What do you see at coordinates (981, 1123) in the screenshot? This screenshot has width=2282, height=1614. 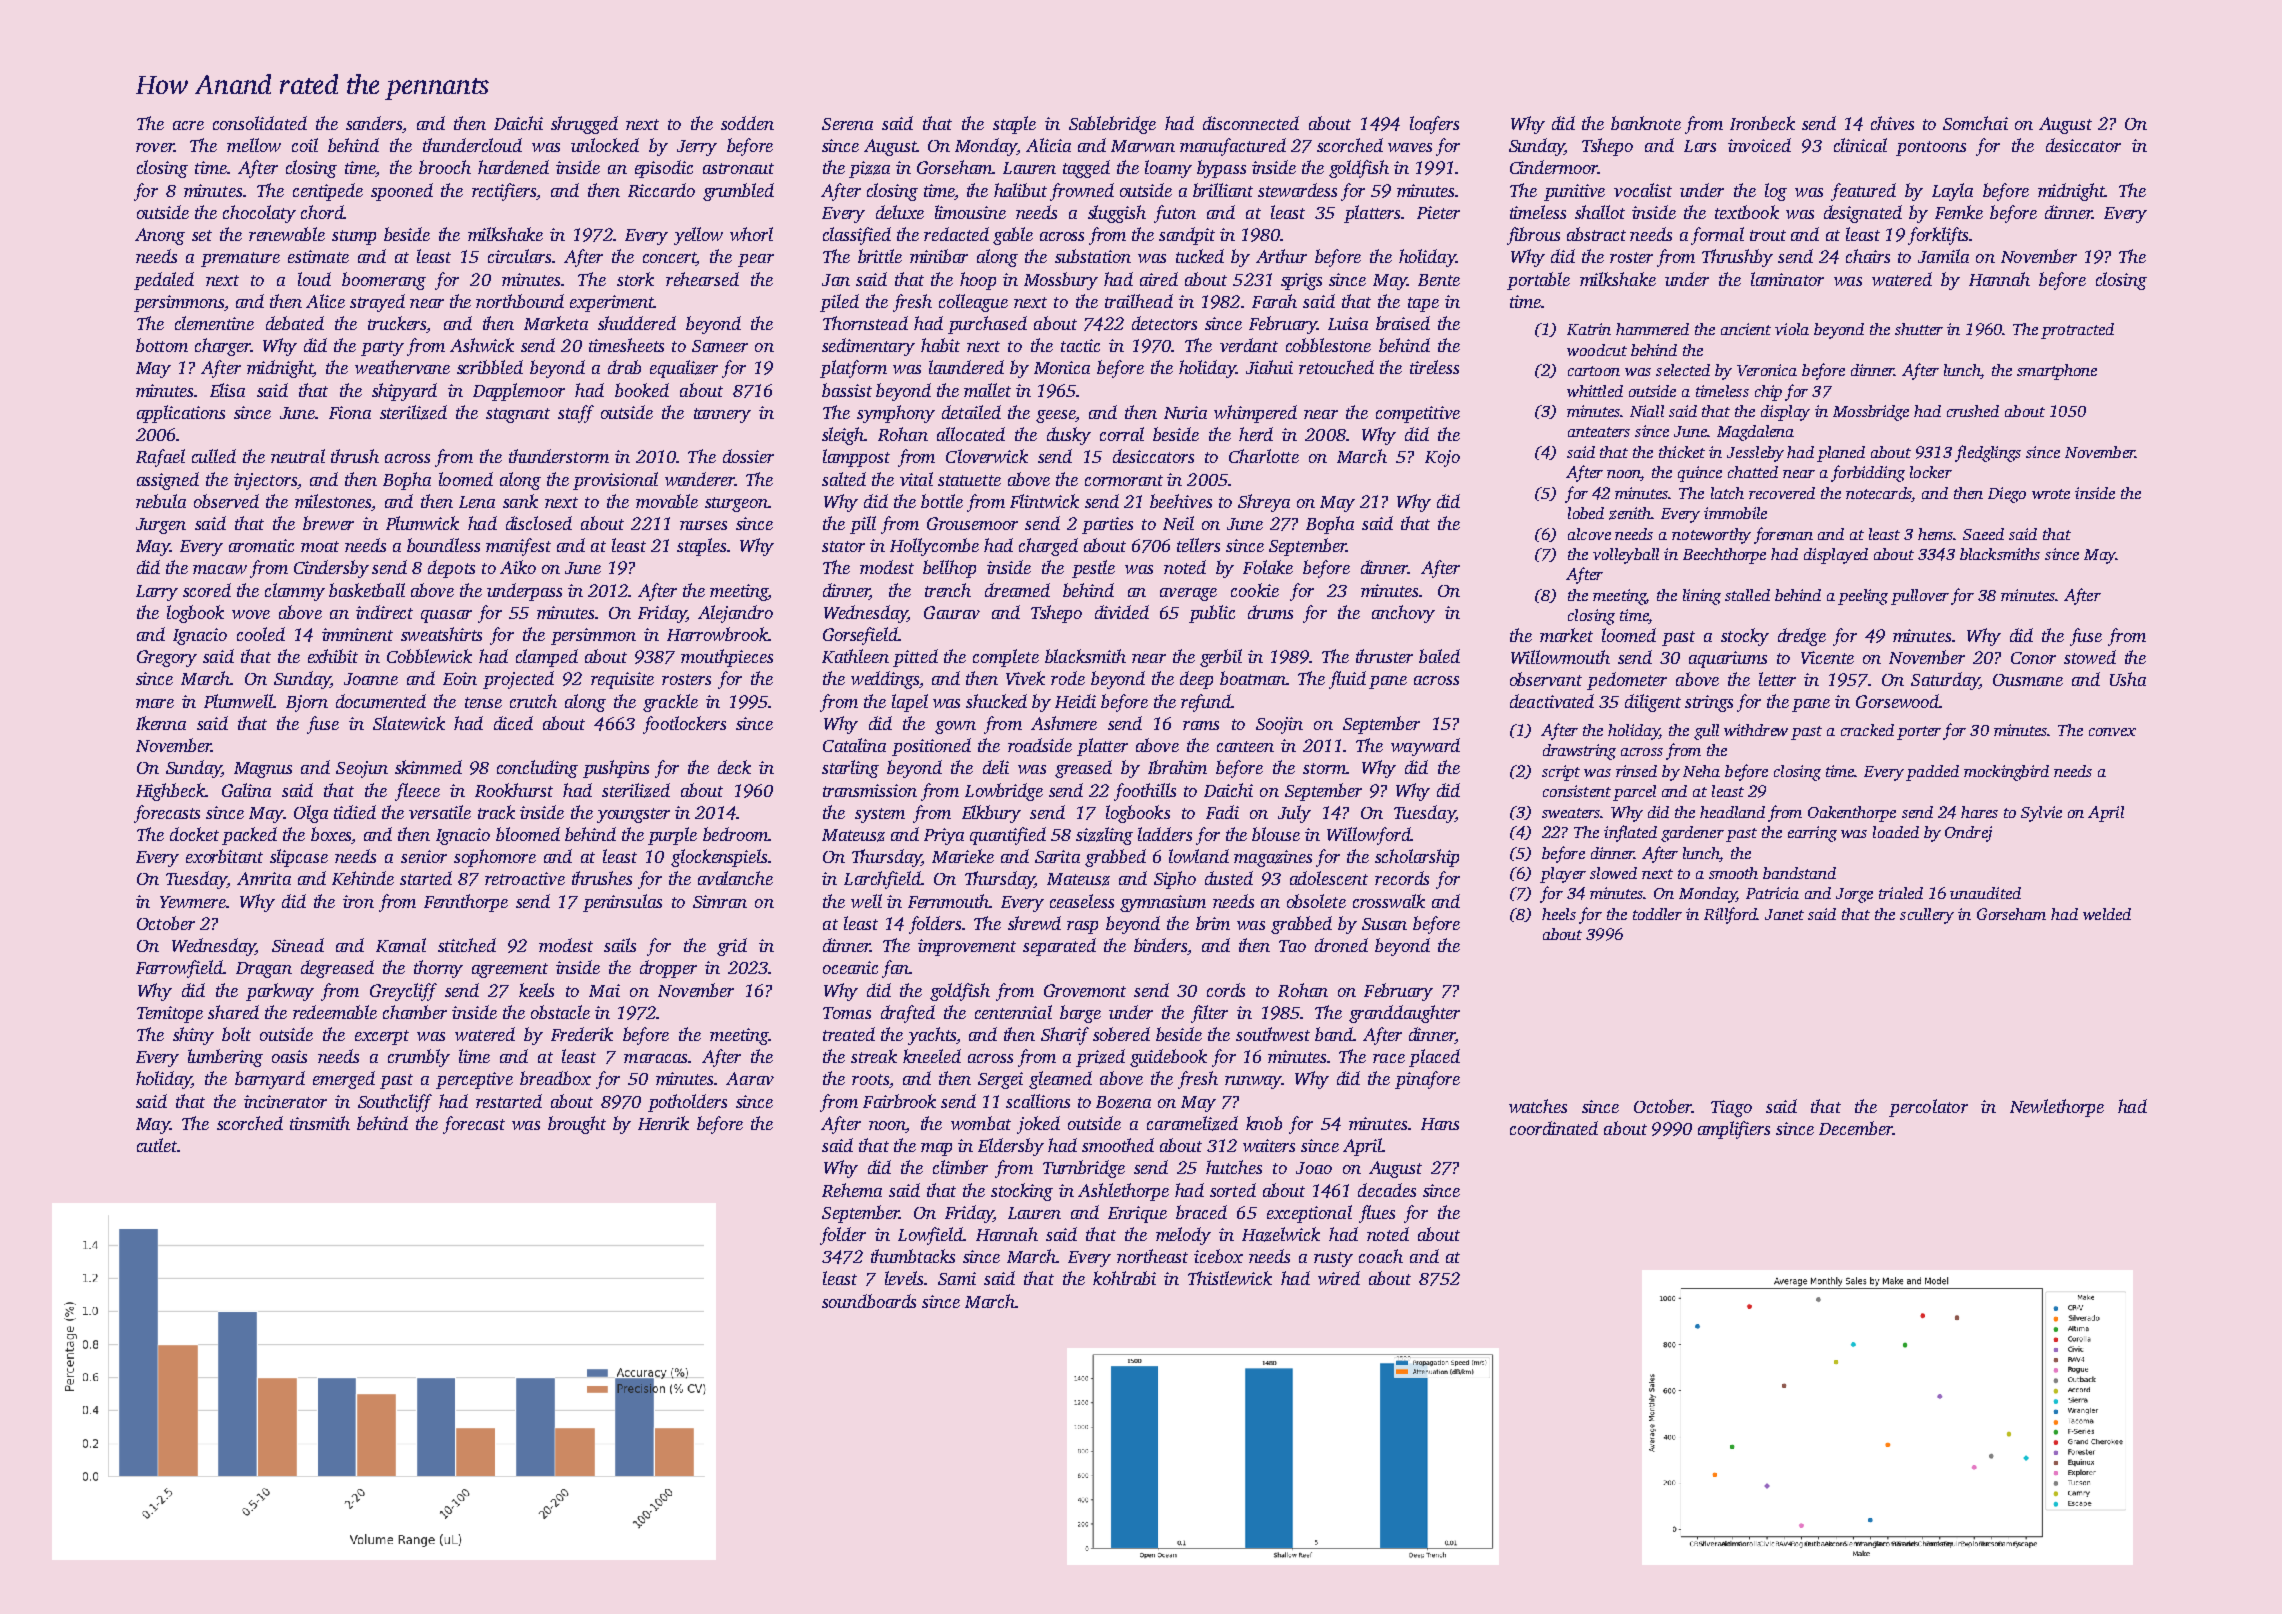 I see `wombat` at bounding box center [981, 1123].
